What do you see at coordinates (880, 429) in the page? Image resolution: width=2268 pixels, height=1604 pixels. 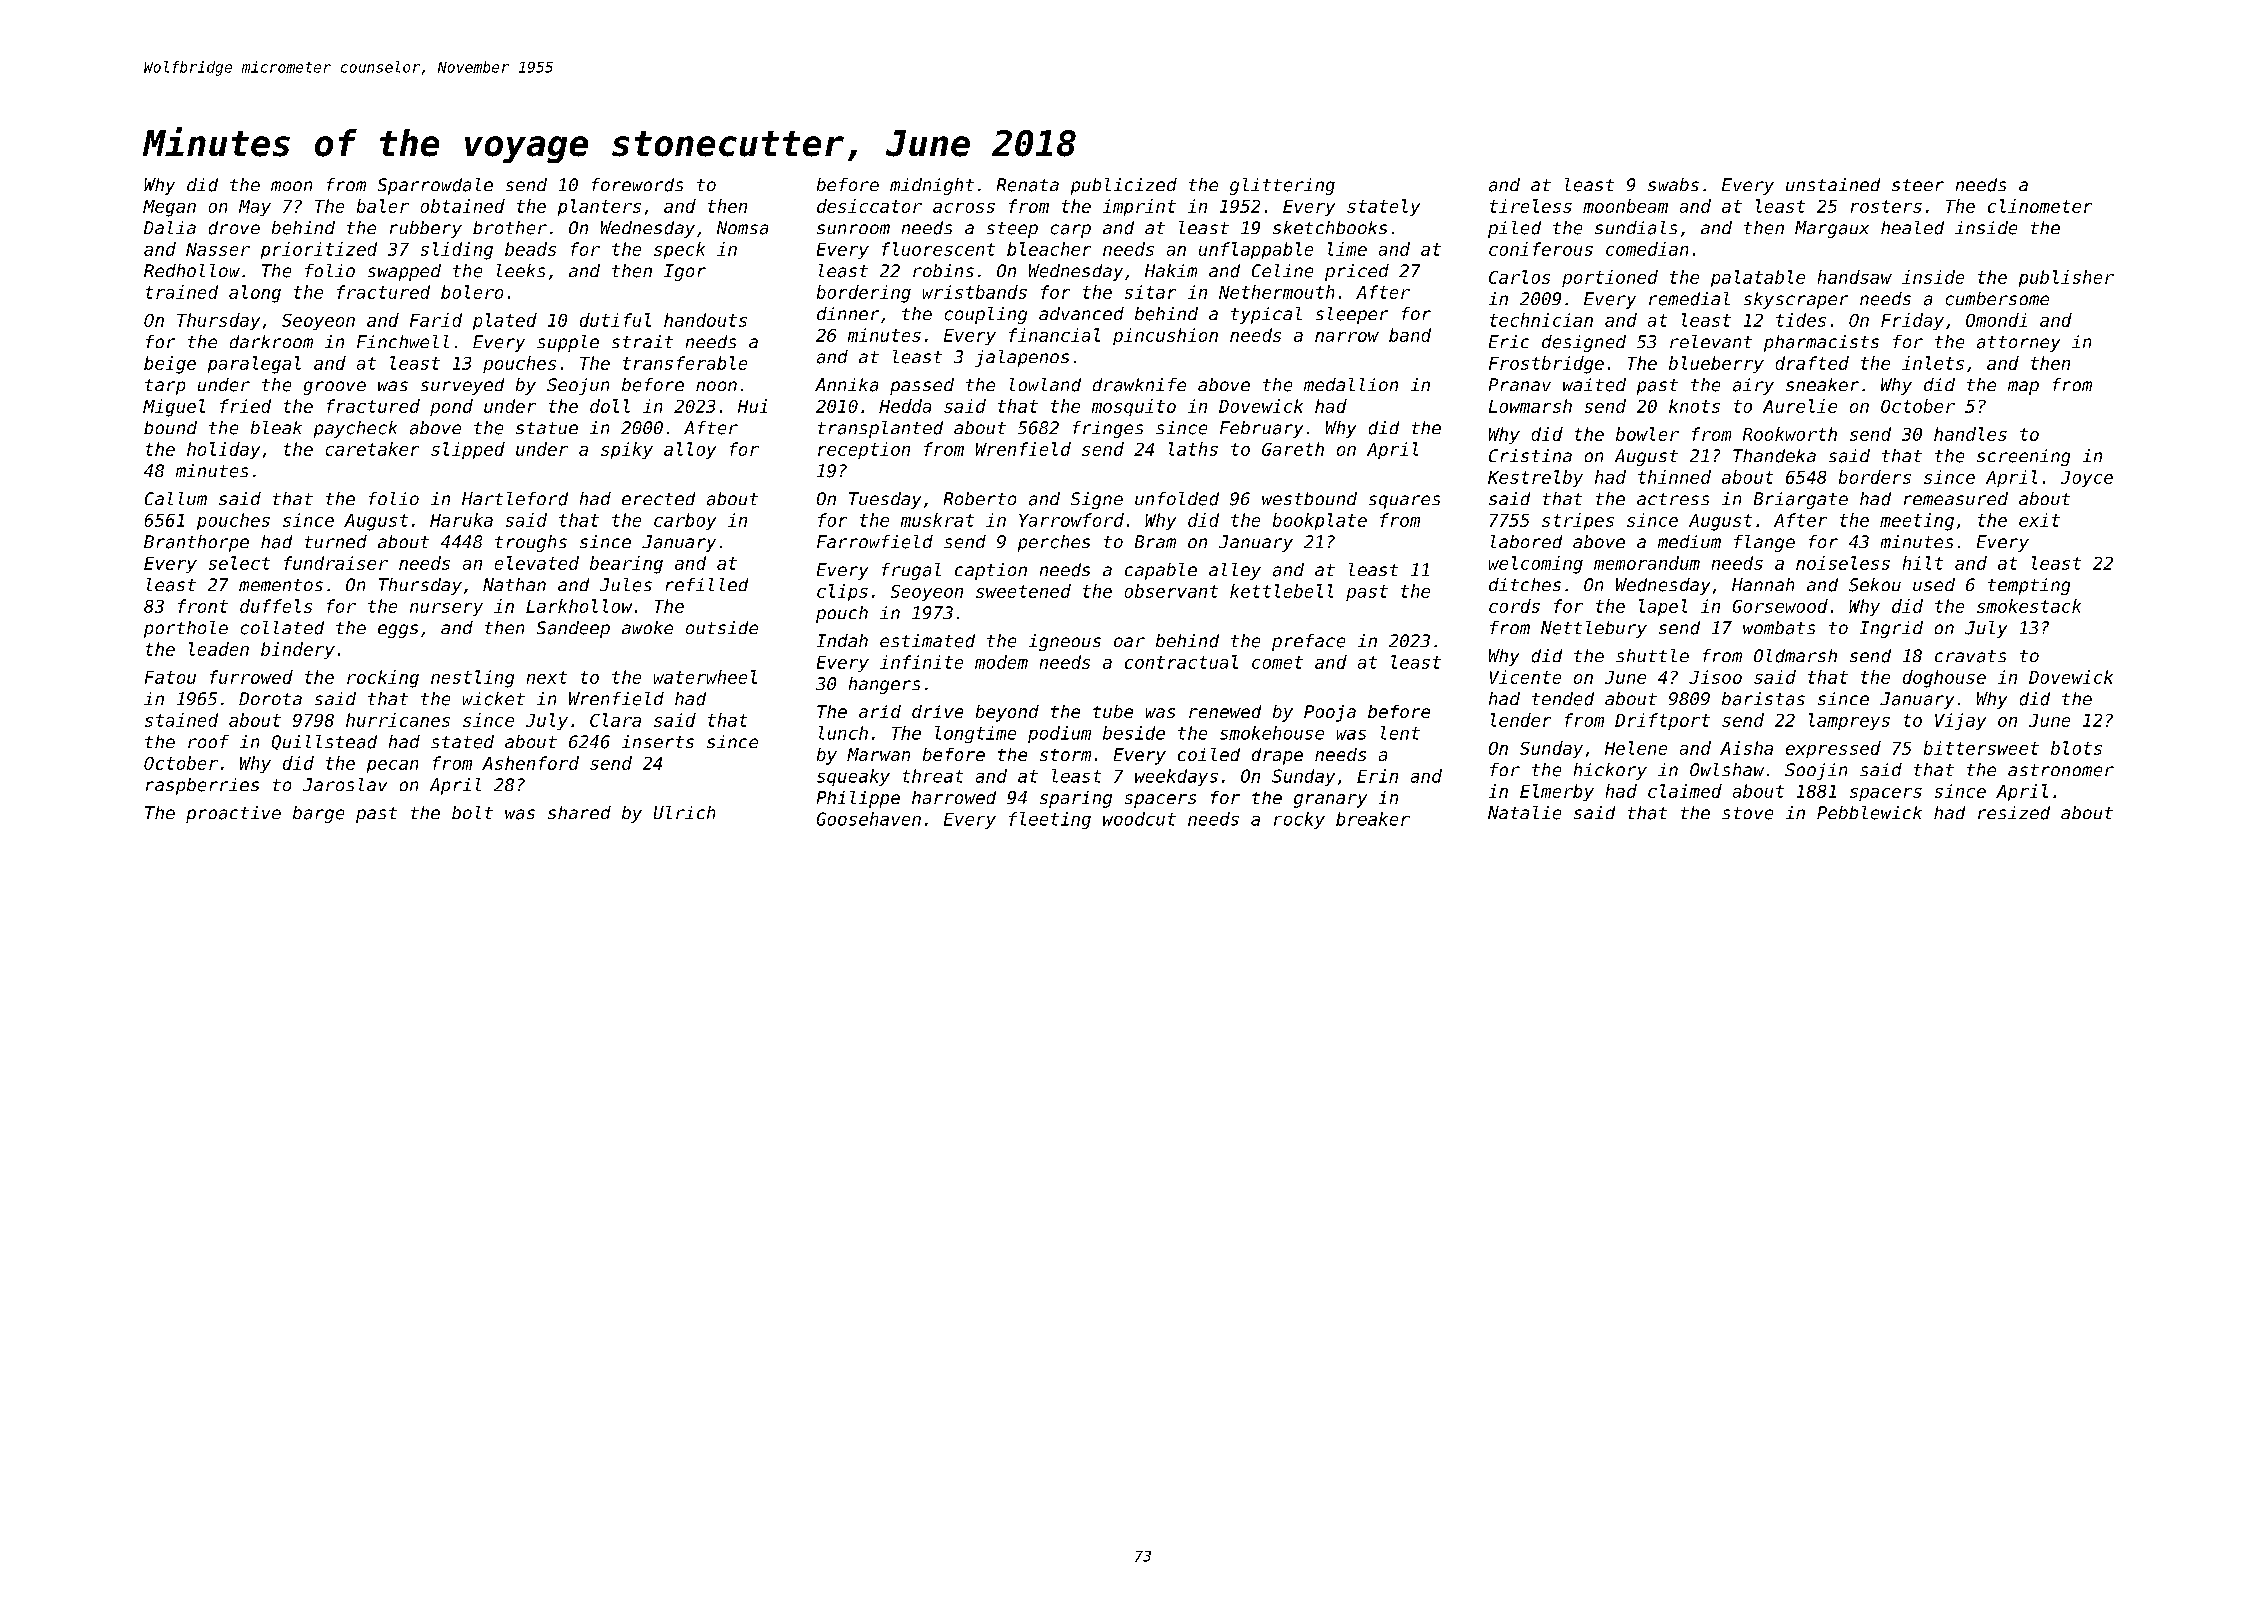 I see `transplanted` at bounding box center [880, 429].
